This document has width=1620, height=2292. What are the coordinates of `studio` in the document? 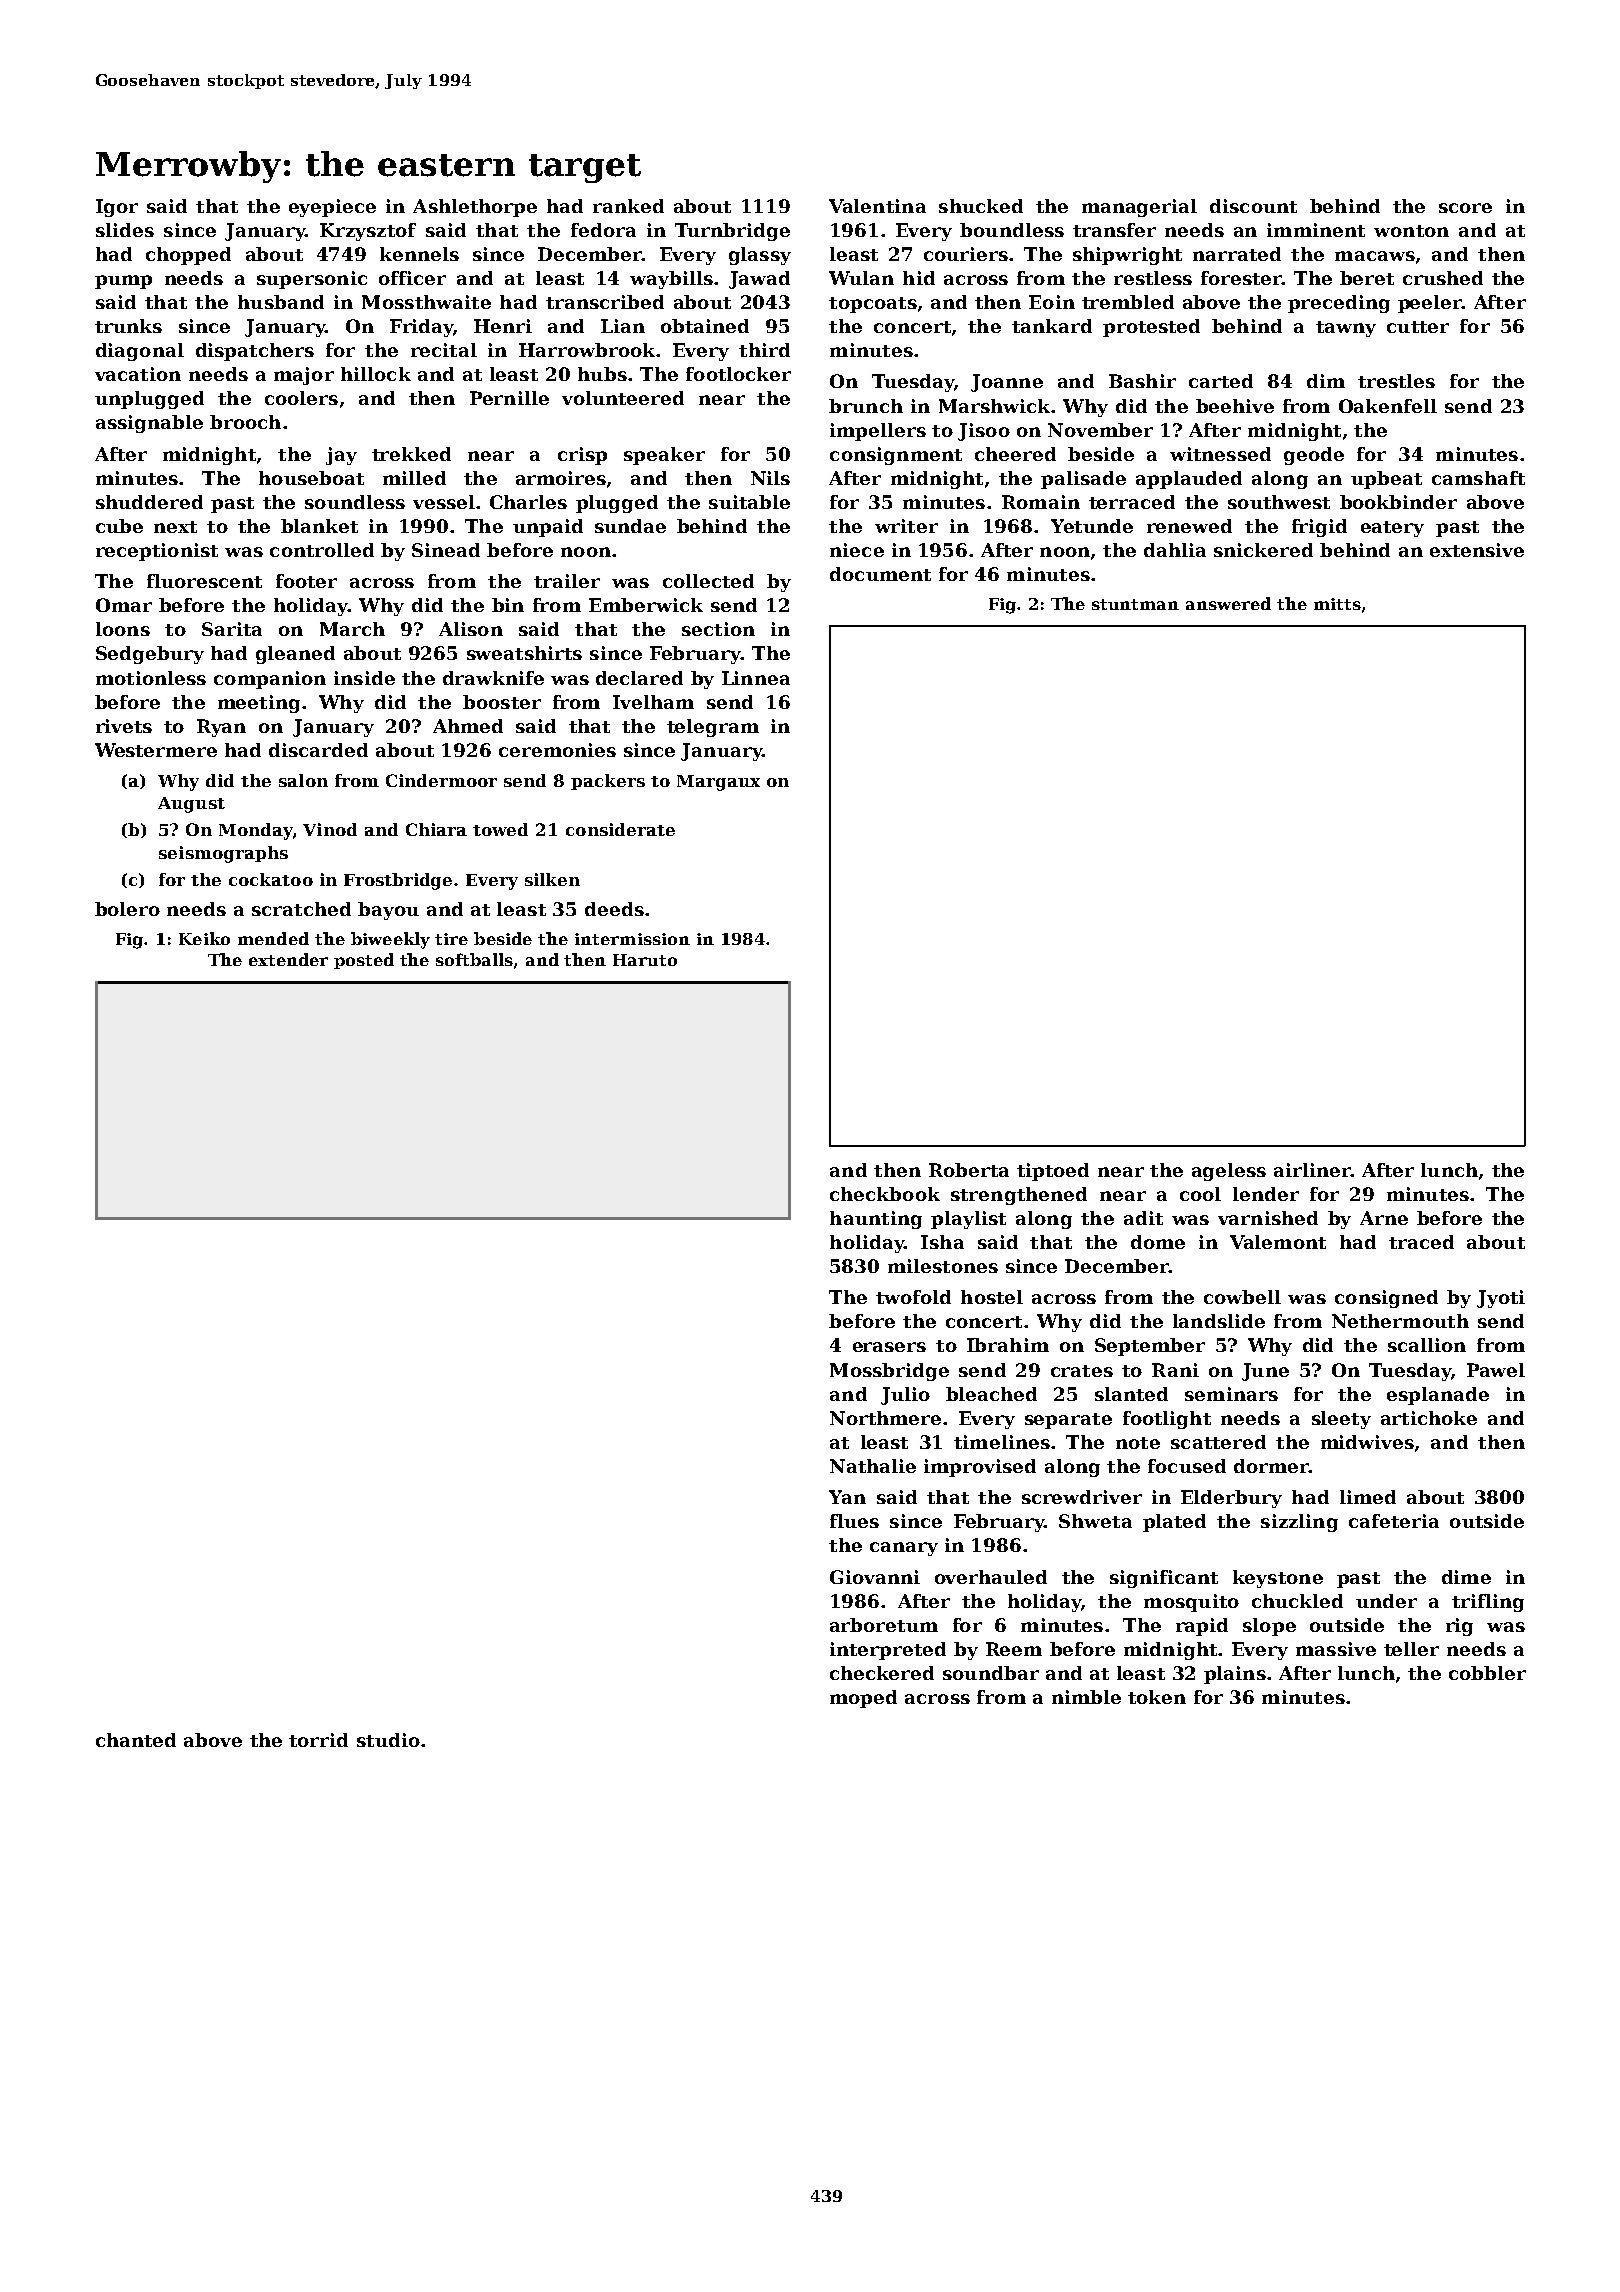 It's located at (388, 1740).
